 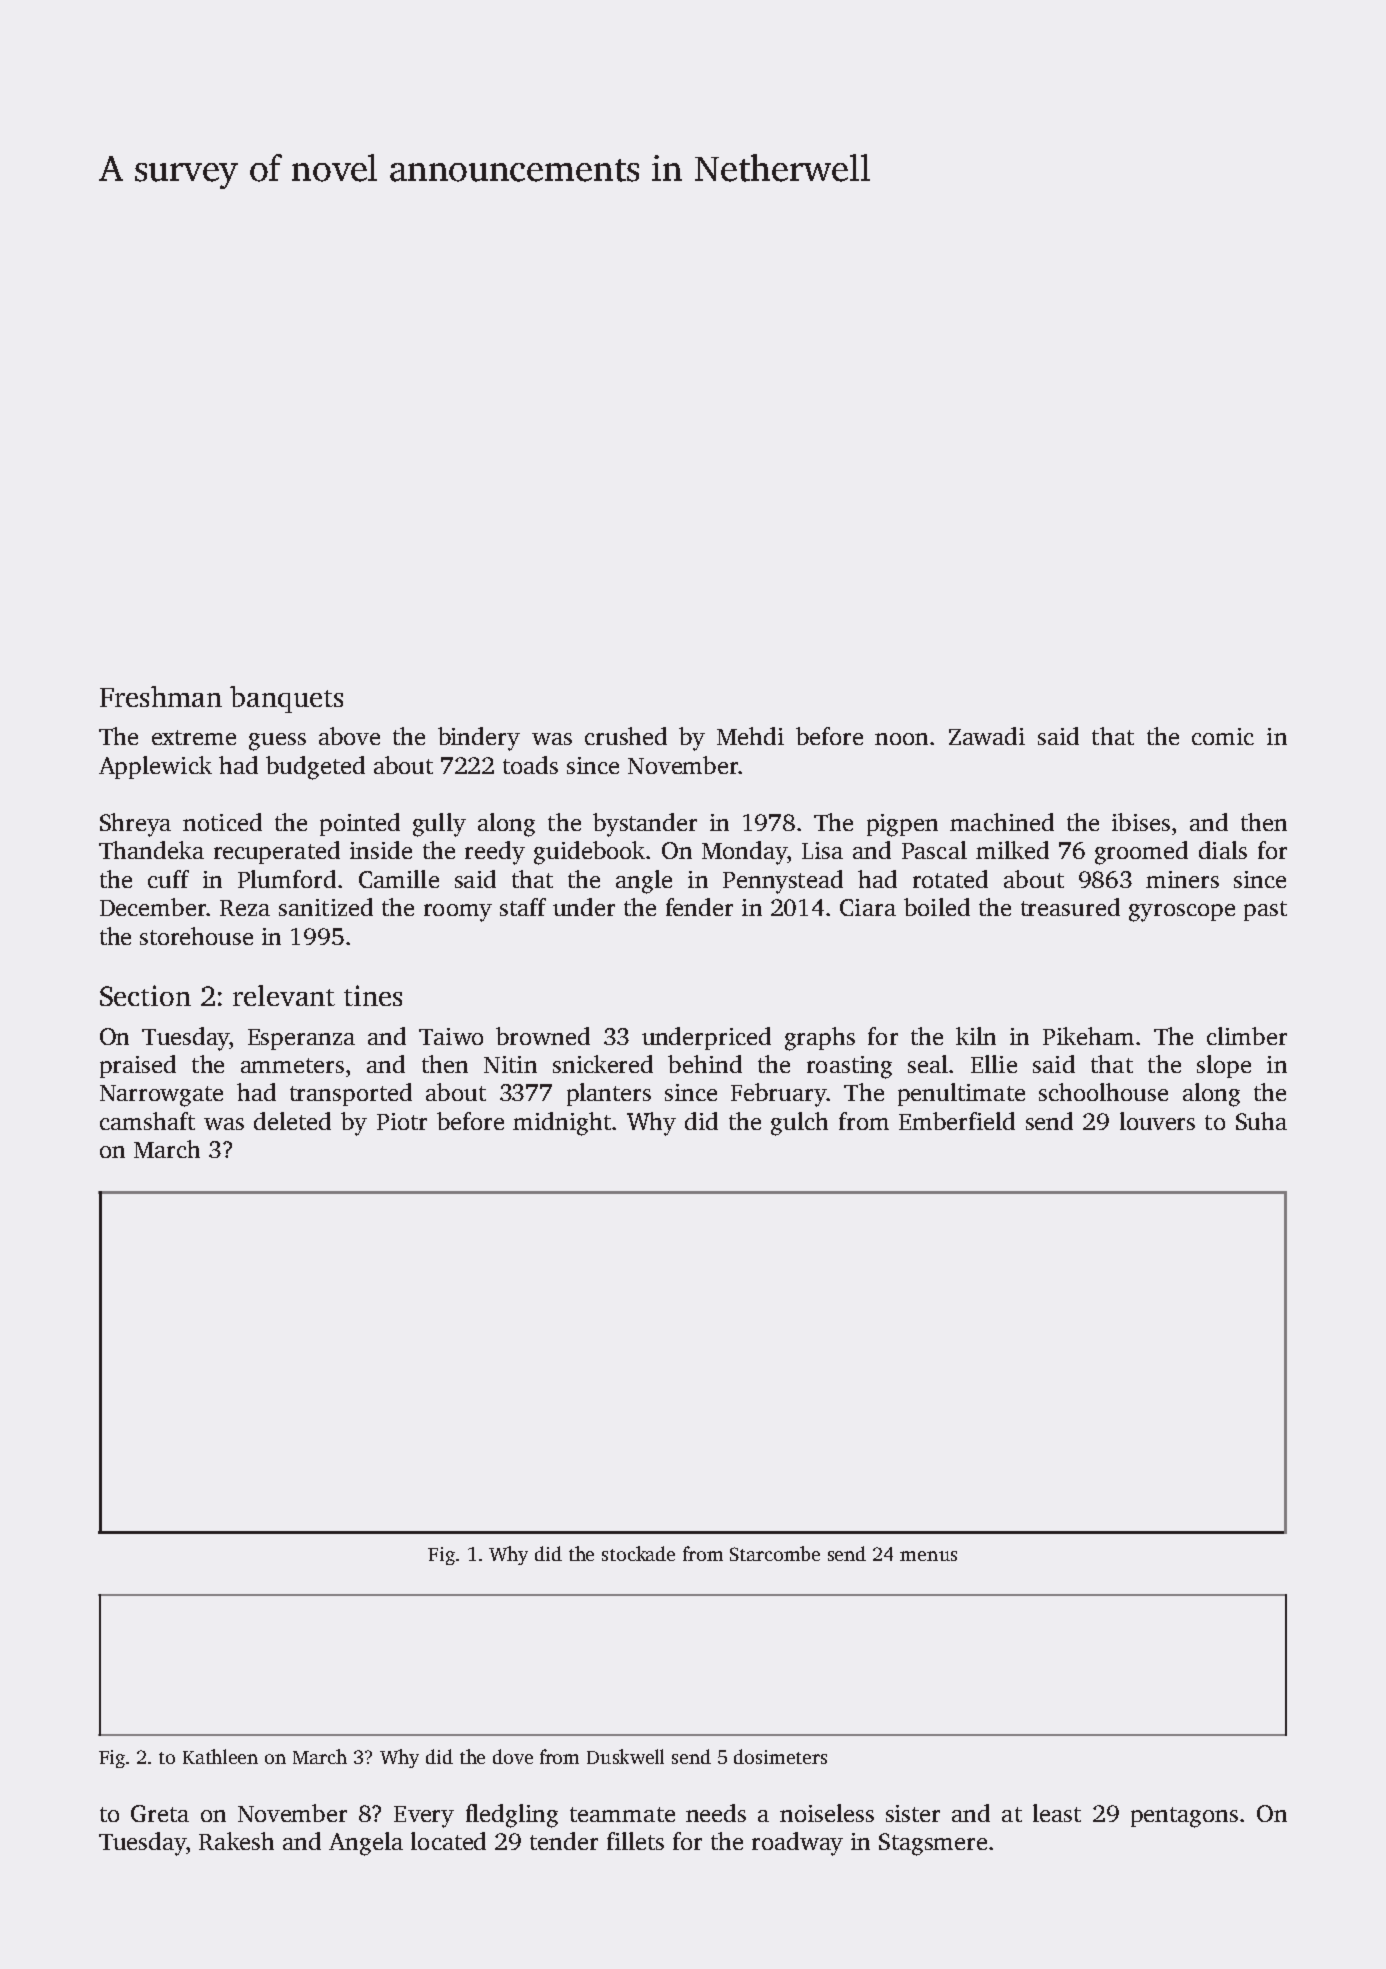 I want to click on Starcombe, so click(x=775, y=1553).
